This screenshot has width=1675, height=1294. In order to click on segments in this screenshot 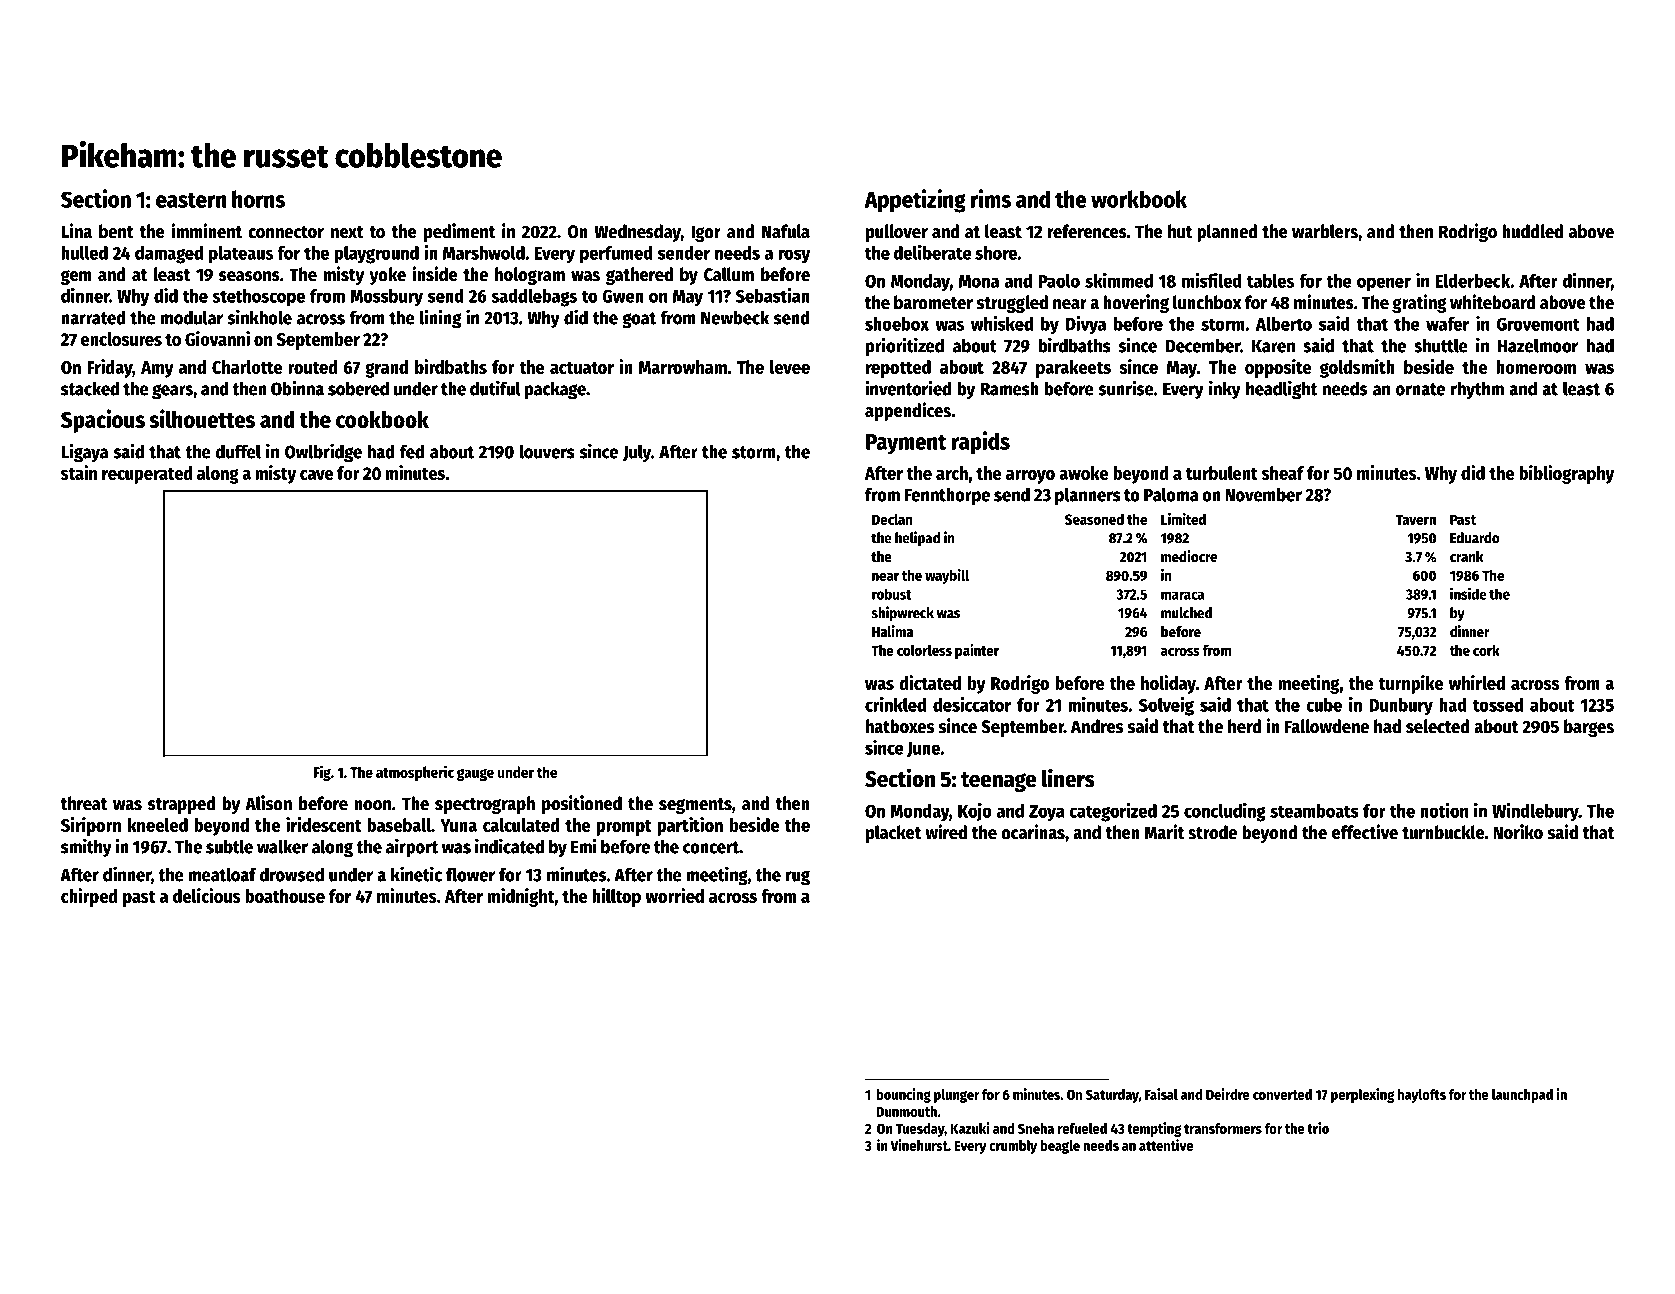, I will do `click(695, 806)`.
